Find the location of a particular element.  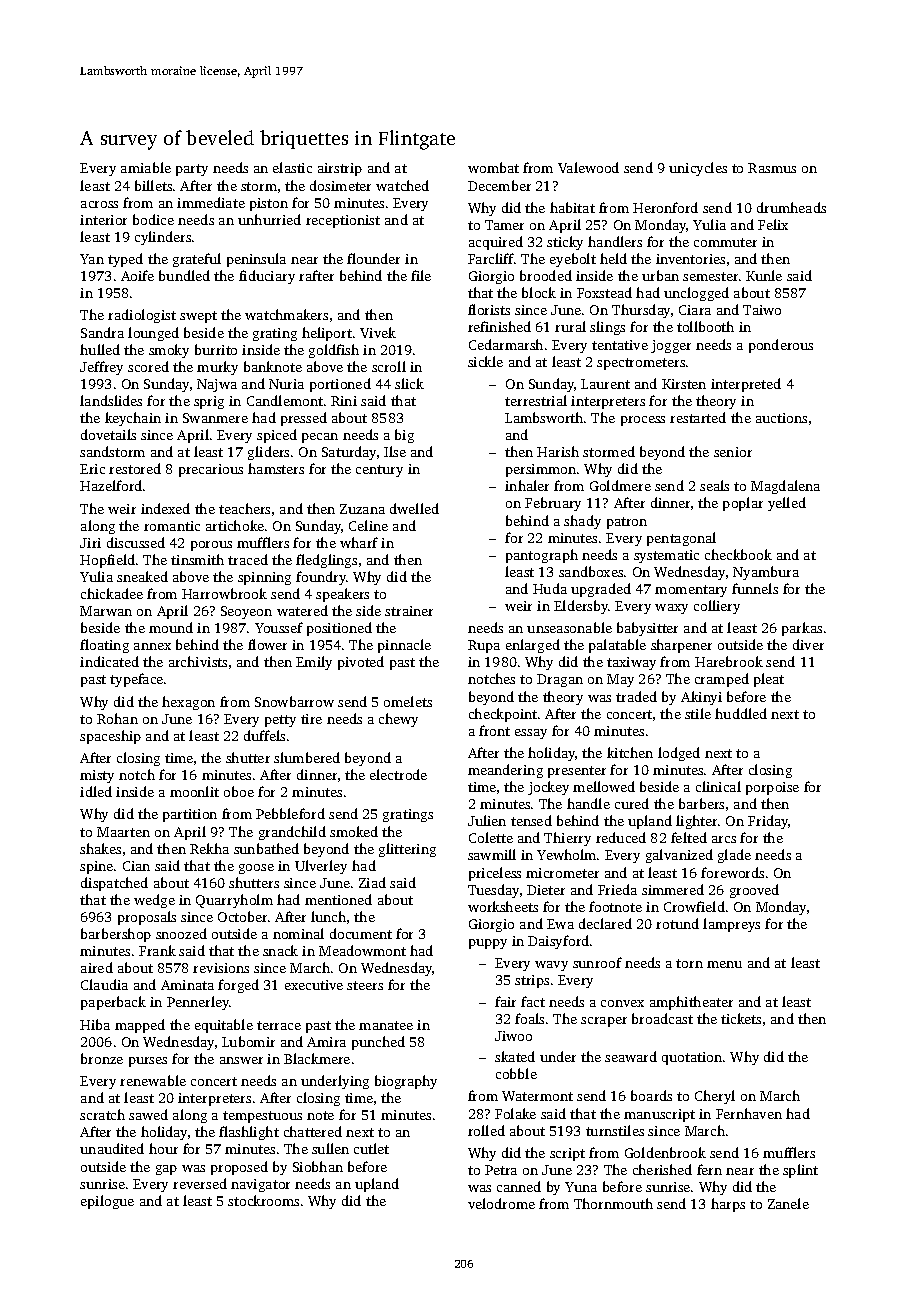

splint is located at coordinates (800, 1171).
